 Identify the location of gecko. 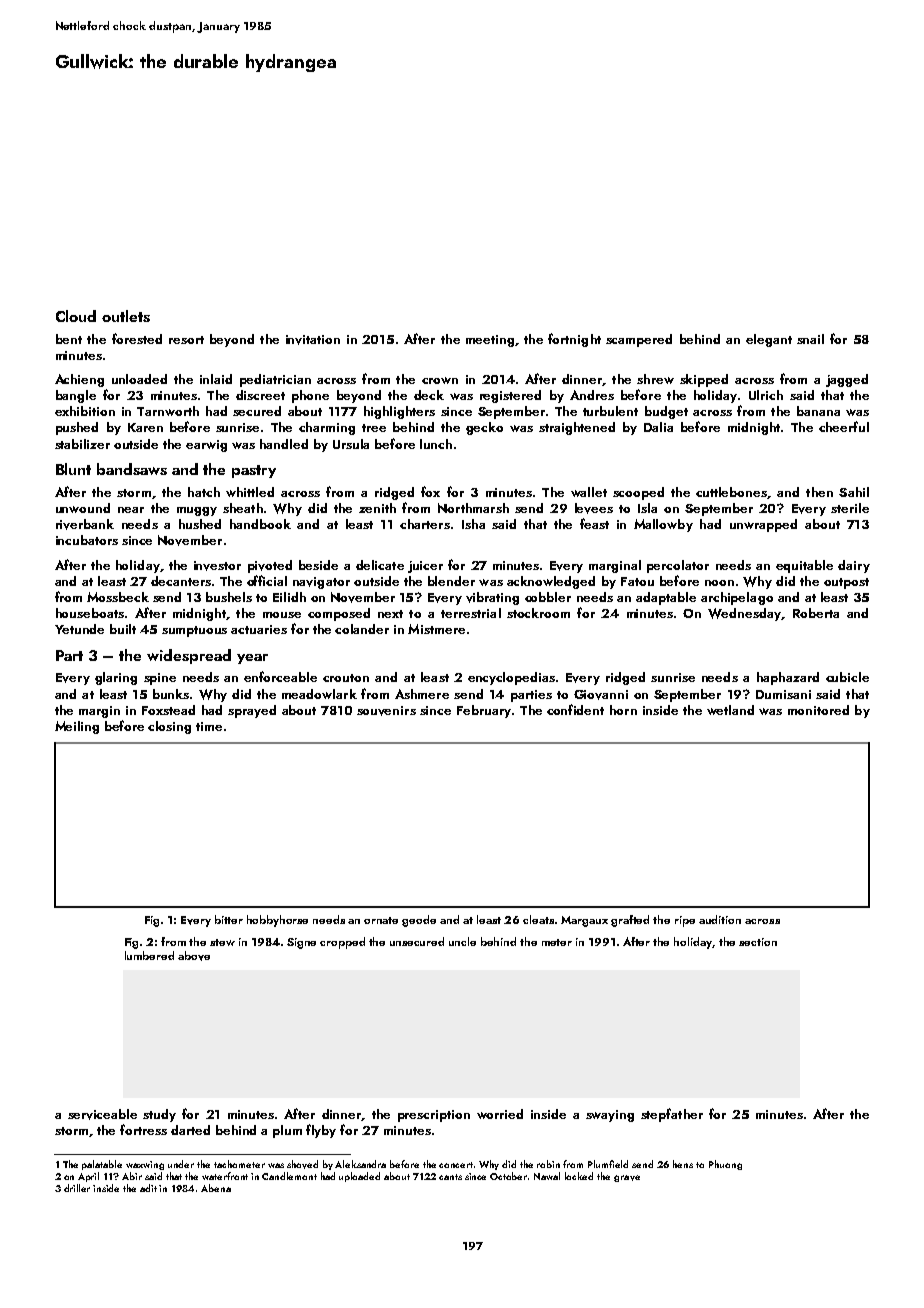
(484, 428).
